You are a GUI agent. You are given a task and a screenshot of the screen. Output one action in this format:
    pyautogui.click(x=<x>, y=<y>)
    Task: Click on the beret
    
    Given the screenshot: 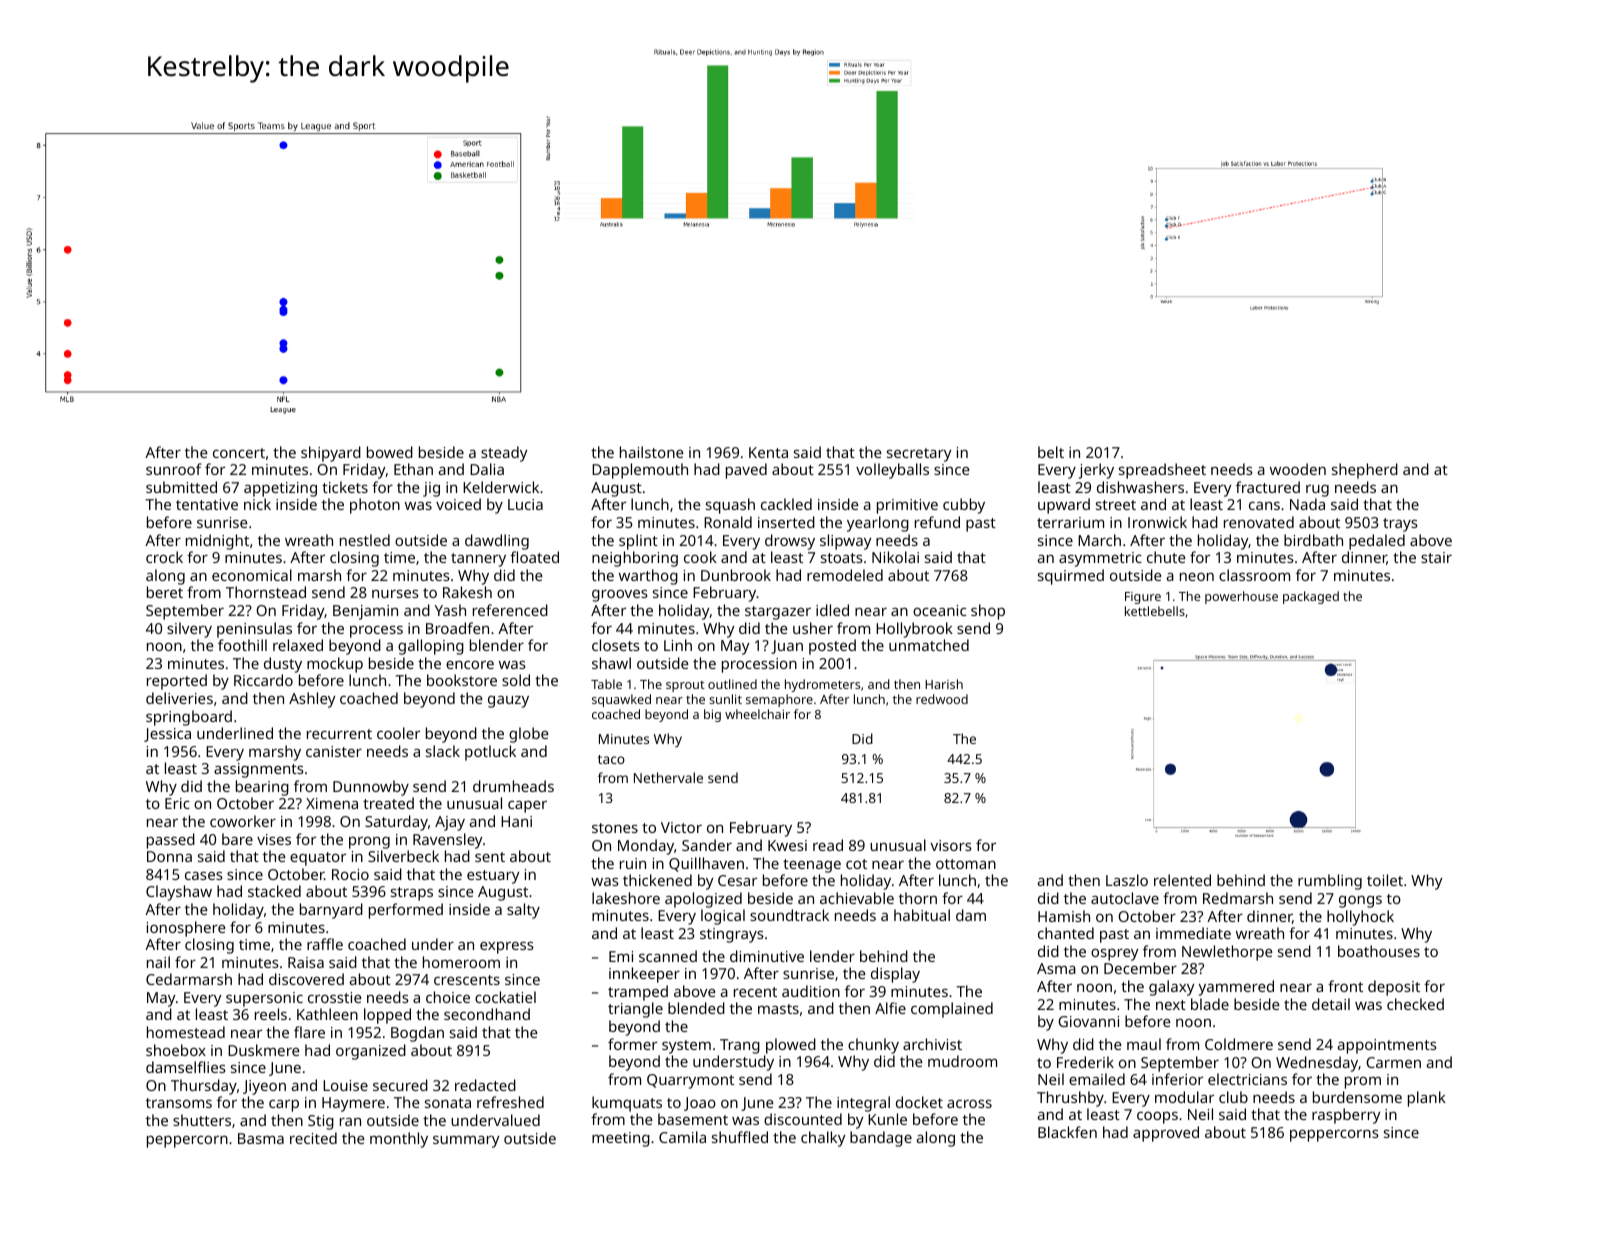 What is the action you would take?
    pyautogui.click(x=165, y=592)
